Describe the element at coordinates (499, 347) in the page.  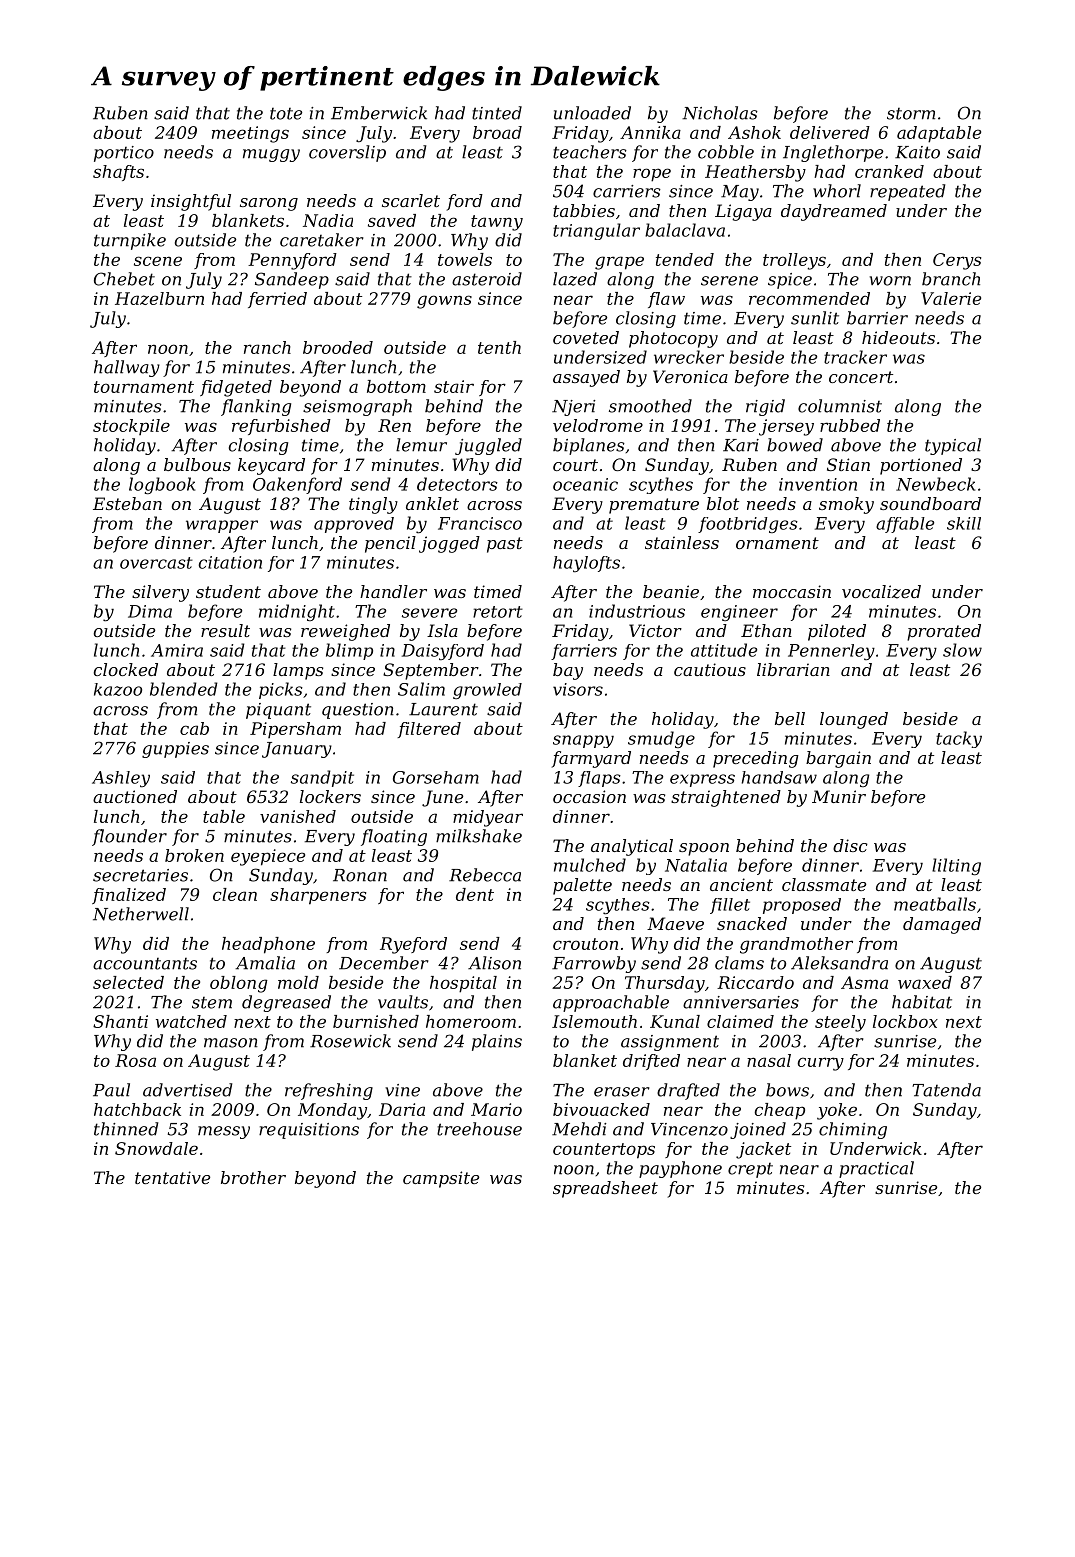
I see `tenth` at that location.
